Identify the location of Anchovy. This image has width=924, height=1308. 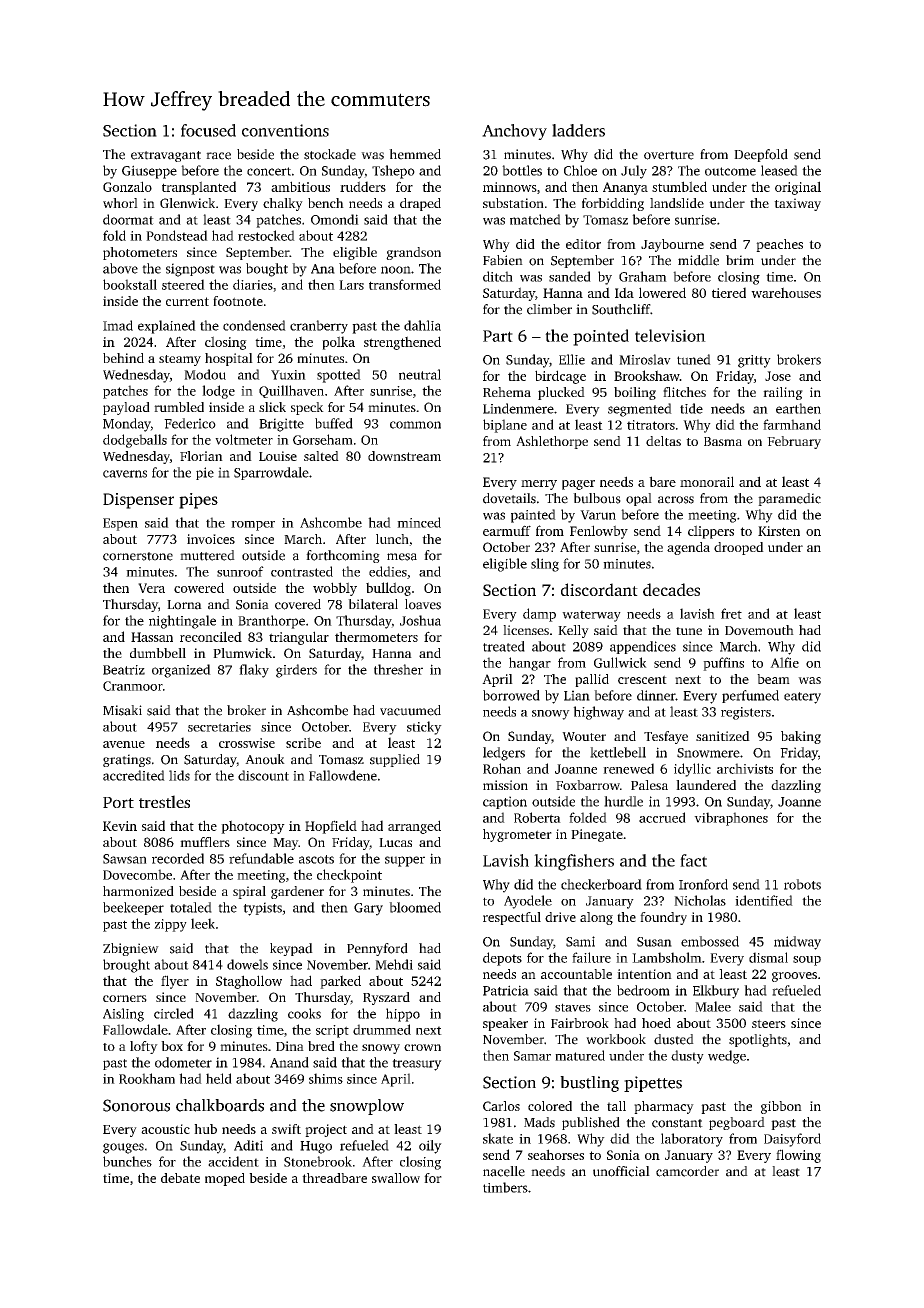
(514, 132).
